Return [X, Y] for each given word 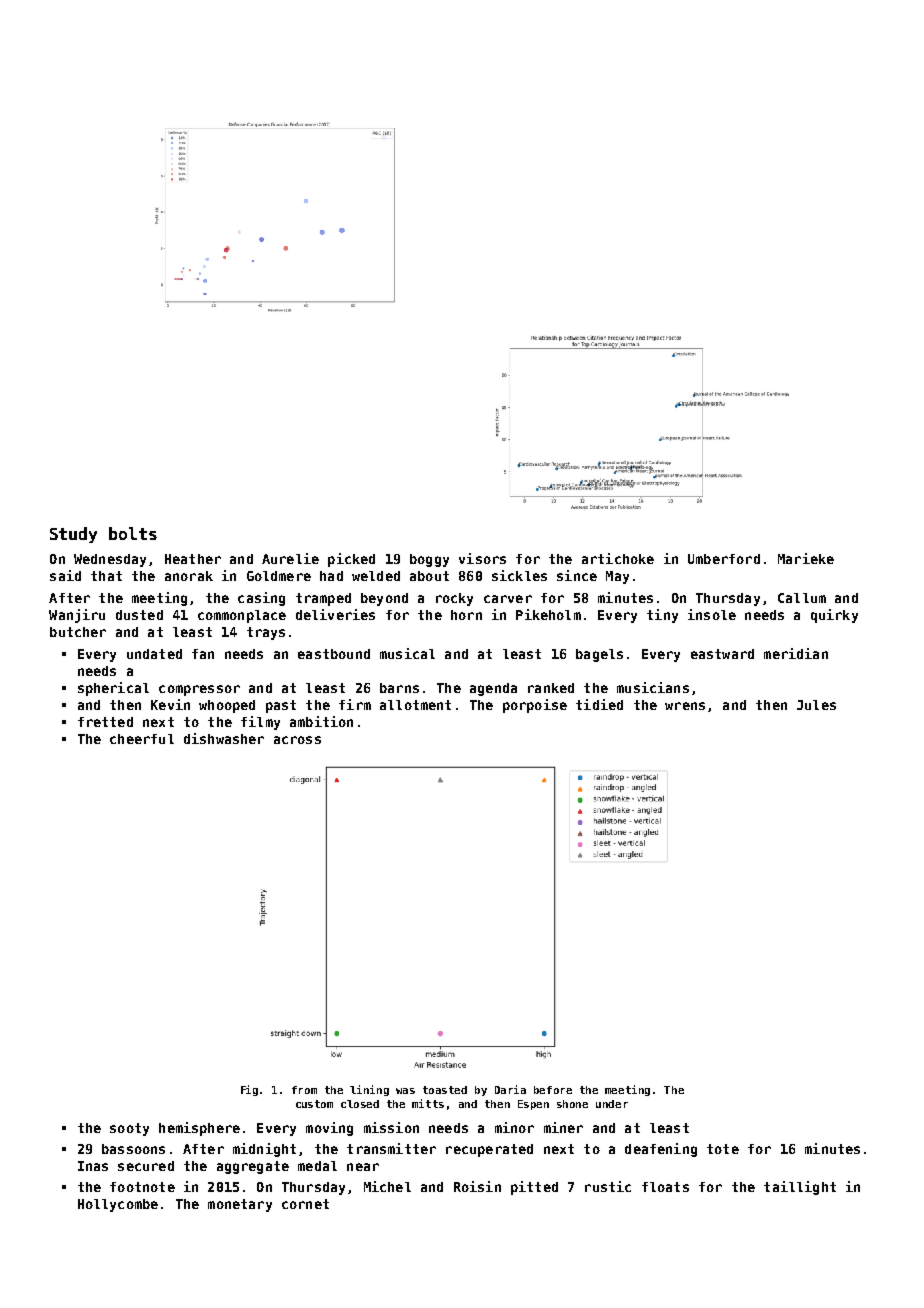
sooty [129, 1129]
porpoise [535, 706]
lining [369, 1090]
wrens [685, 706]
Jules [816, 705]
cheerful [142, 739]
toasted [445, 1090]
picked [351, 560]
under [612, 1104]
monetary [240, 1205]
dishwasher [224, 738]
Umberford [724, 559]
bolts [133, 533]
